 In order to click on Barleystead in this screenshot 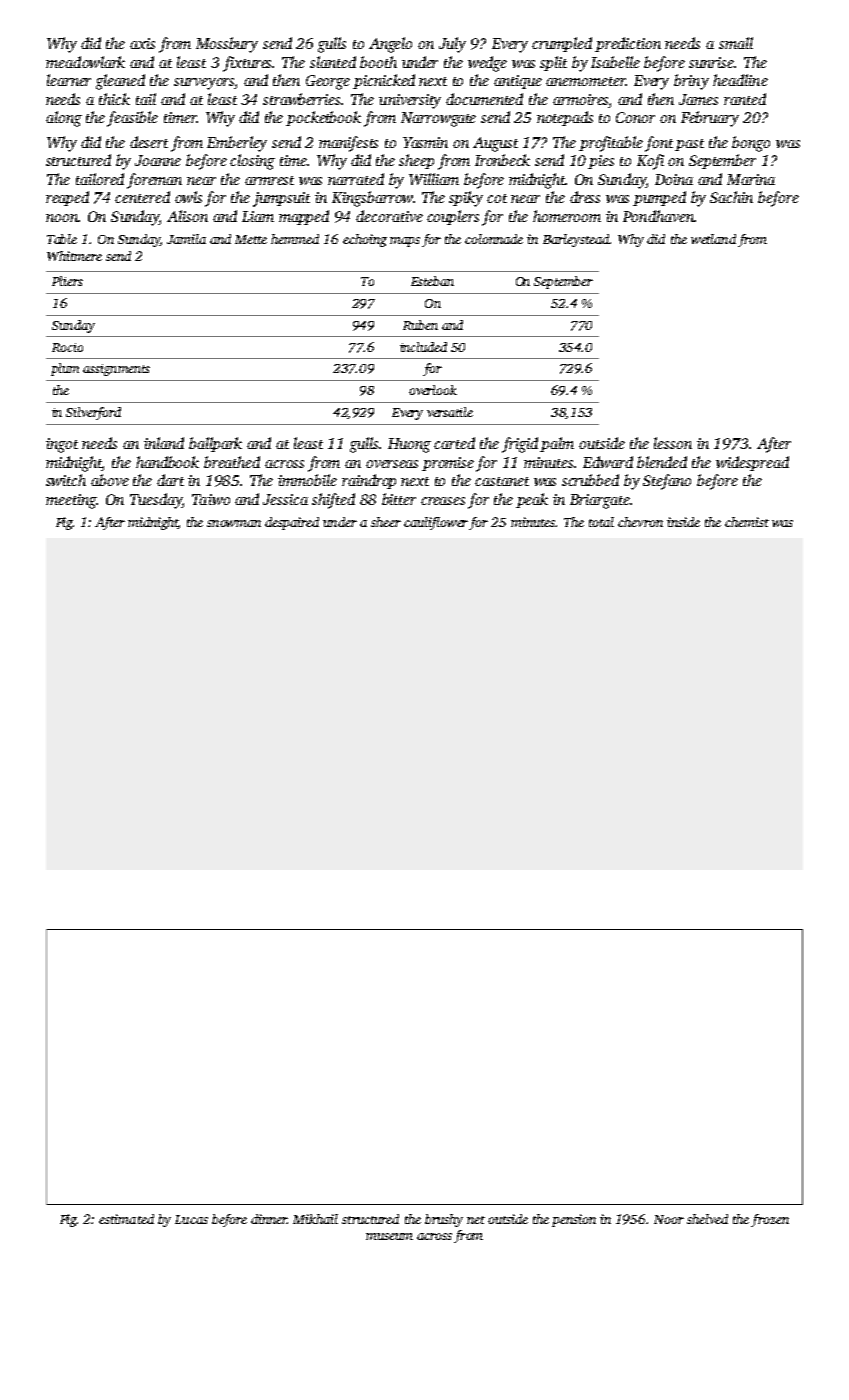, I will do `click(576, 240)`.
